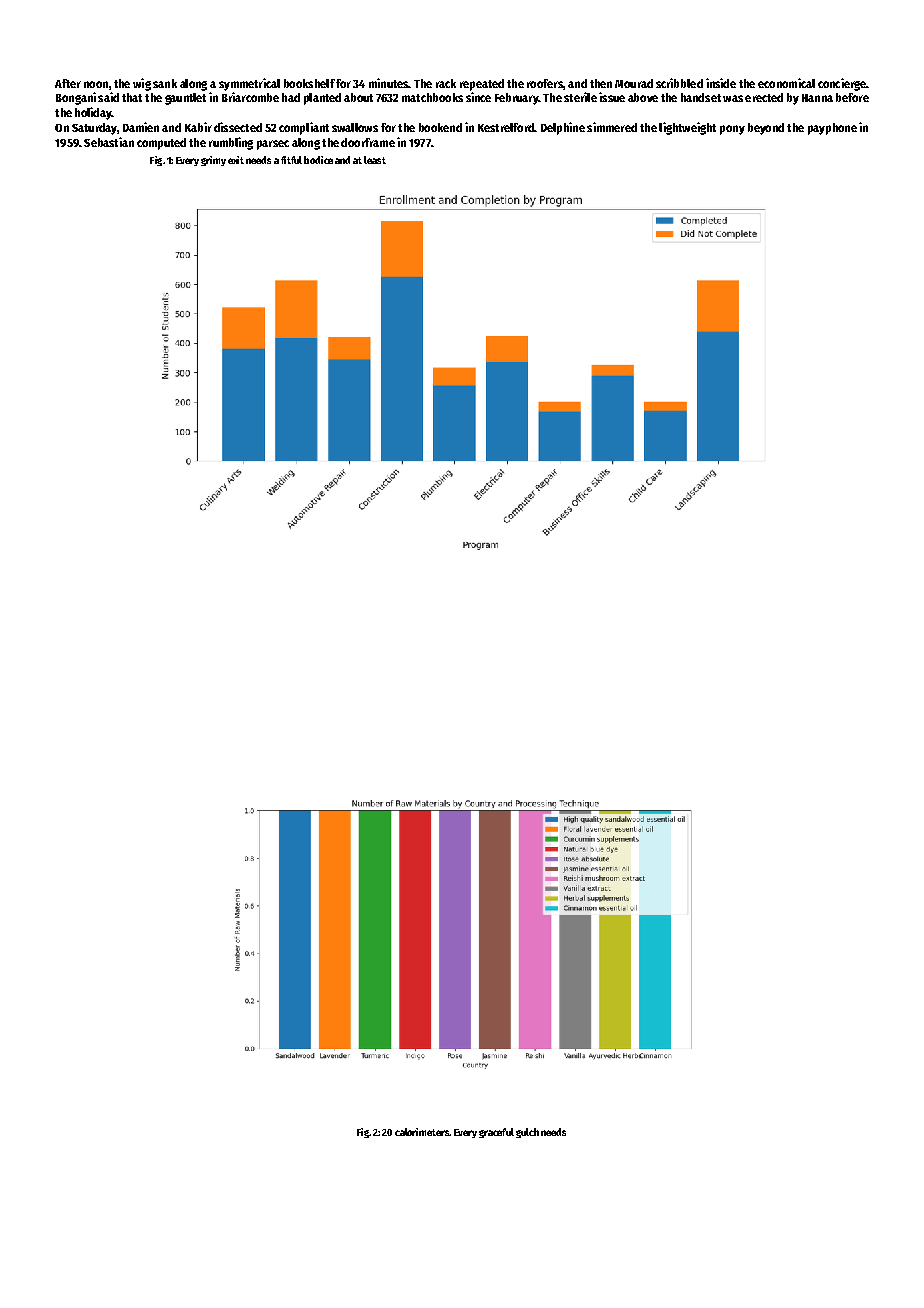 The image size is (924, 1308). What do you see at coordinates (141, 127) in the image?
I see `Damien` at bounding box center [141, 127].
